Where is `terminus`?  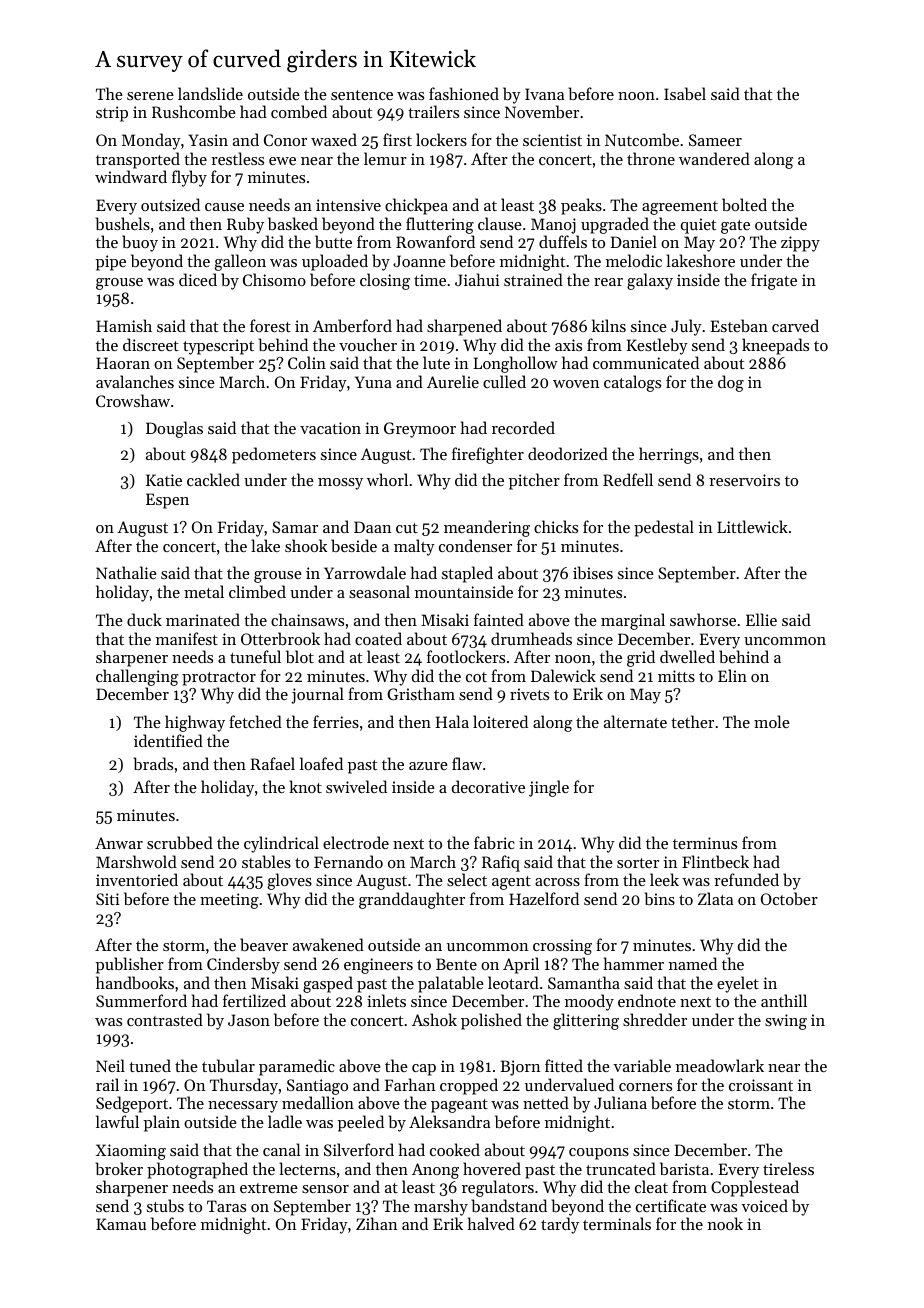
terminus is located at coordinates (705, 843).
